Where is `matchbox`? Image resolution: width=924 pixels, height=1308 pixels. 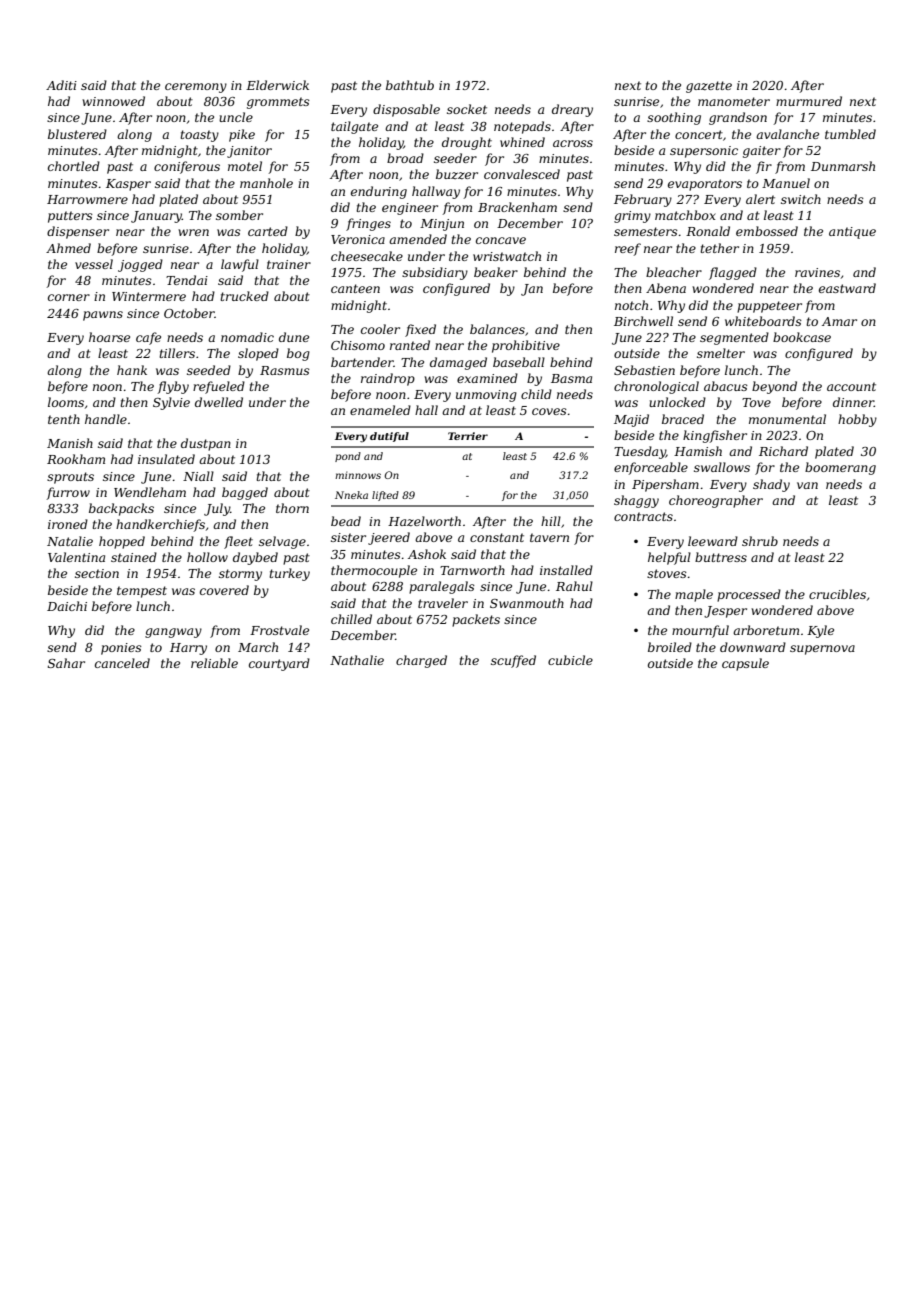 matchbox is located at coordinates (685, 215).
